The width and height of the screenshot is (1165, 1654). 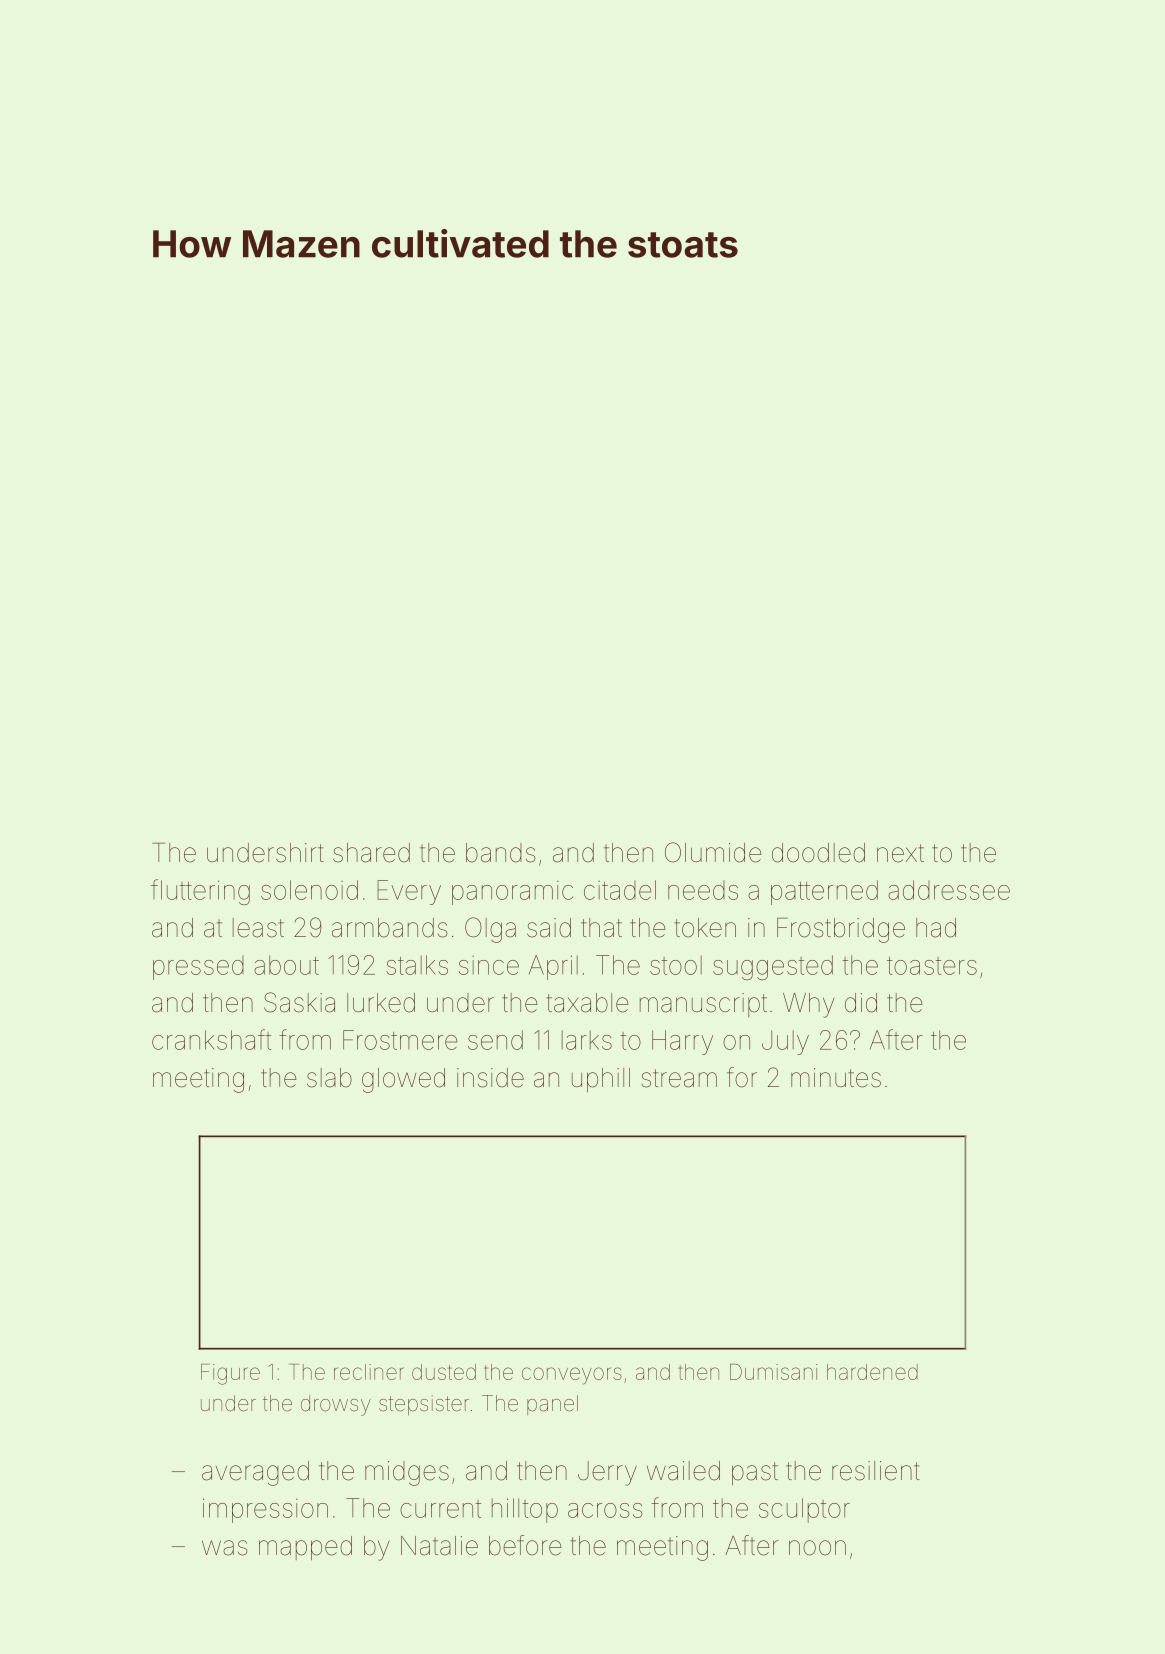 I want to click on fluttering, so click(x=200, y=892).
